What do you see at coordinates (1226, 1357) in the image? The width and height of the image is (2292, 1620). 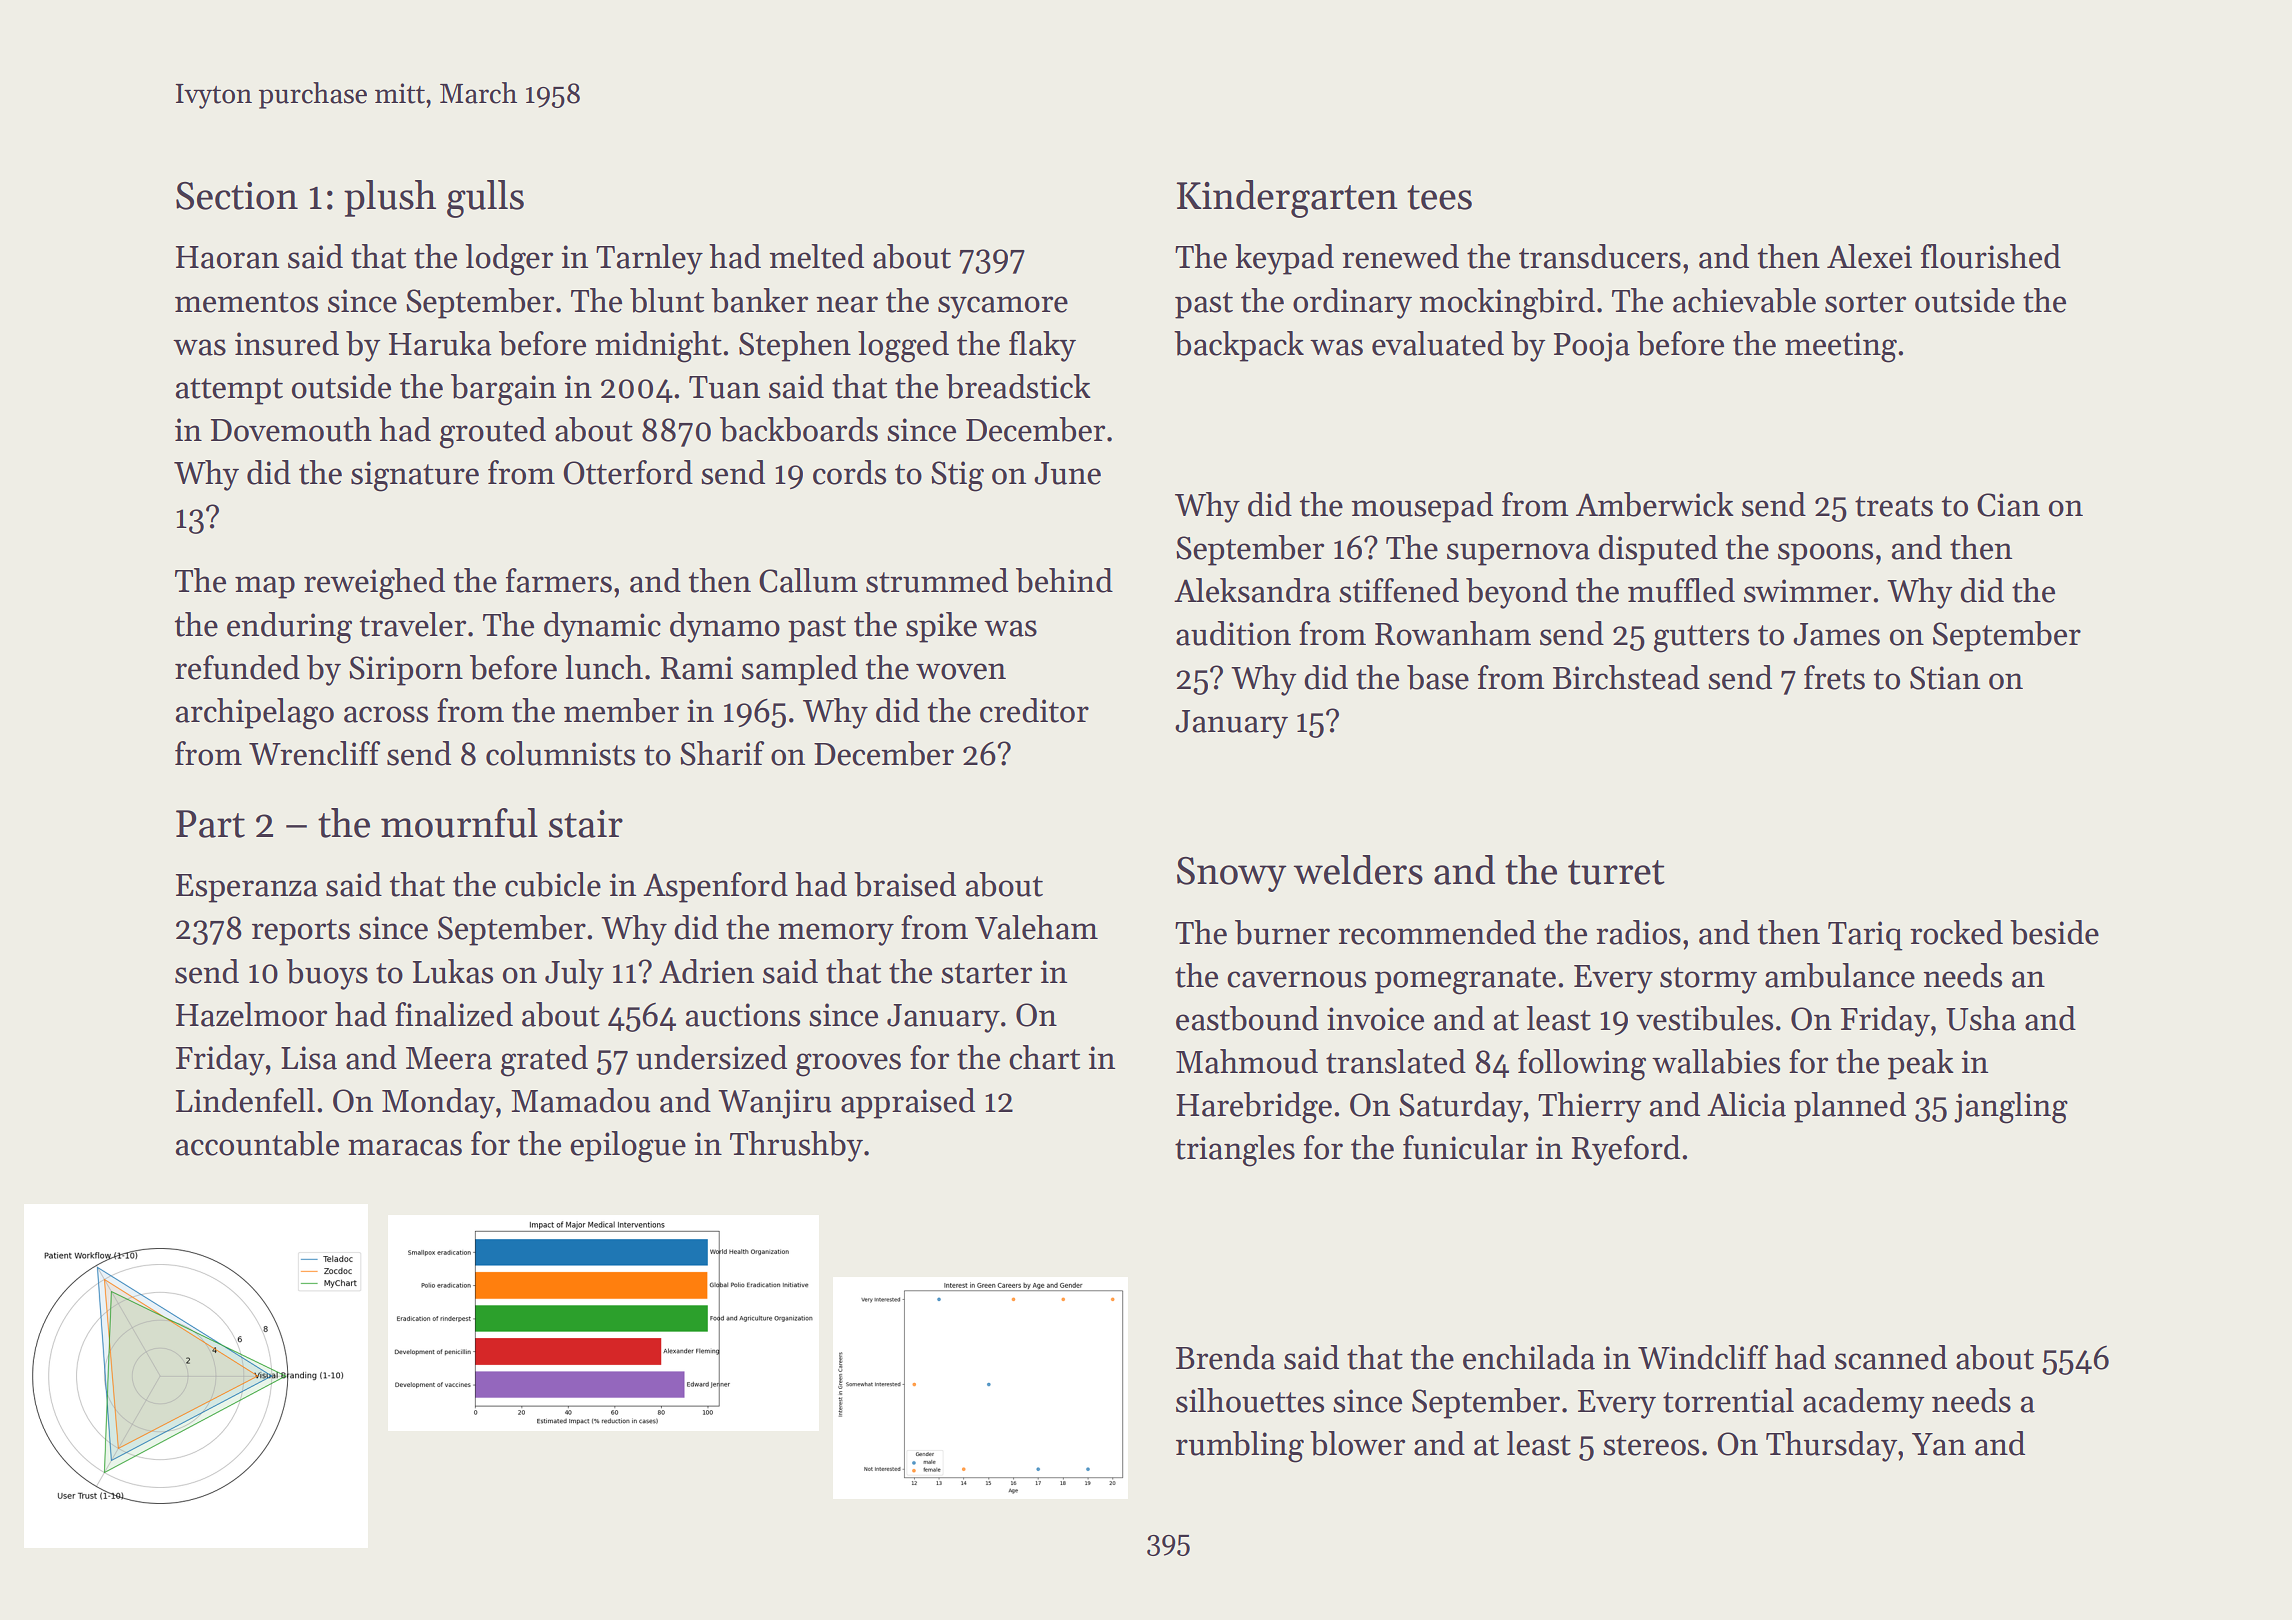 I see `Brenda` at bounding box center [1226, 1357].
